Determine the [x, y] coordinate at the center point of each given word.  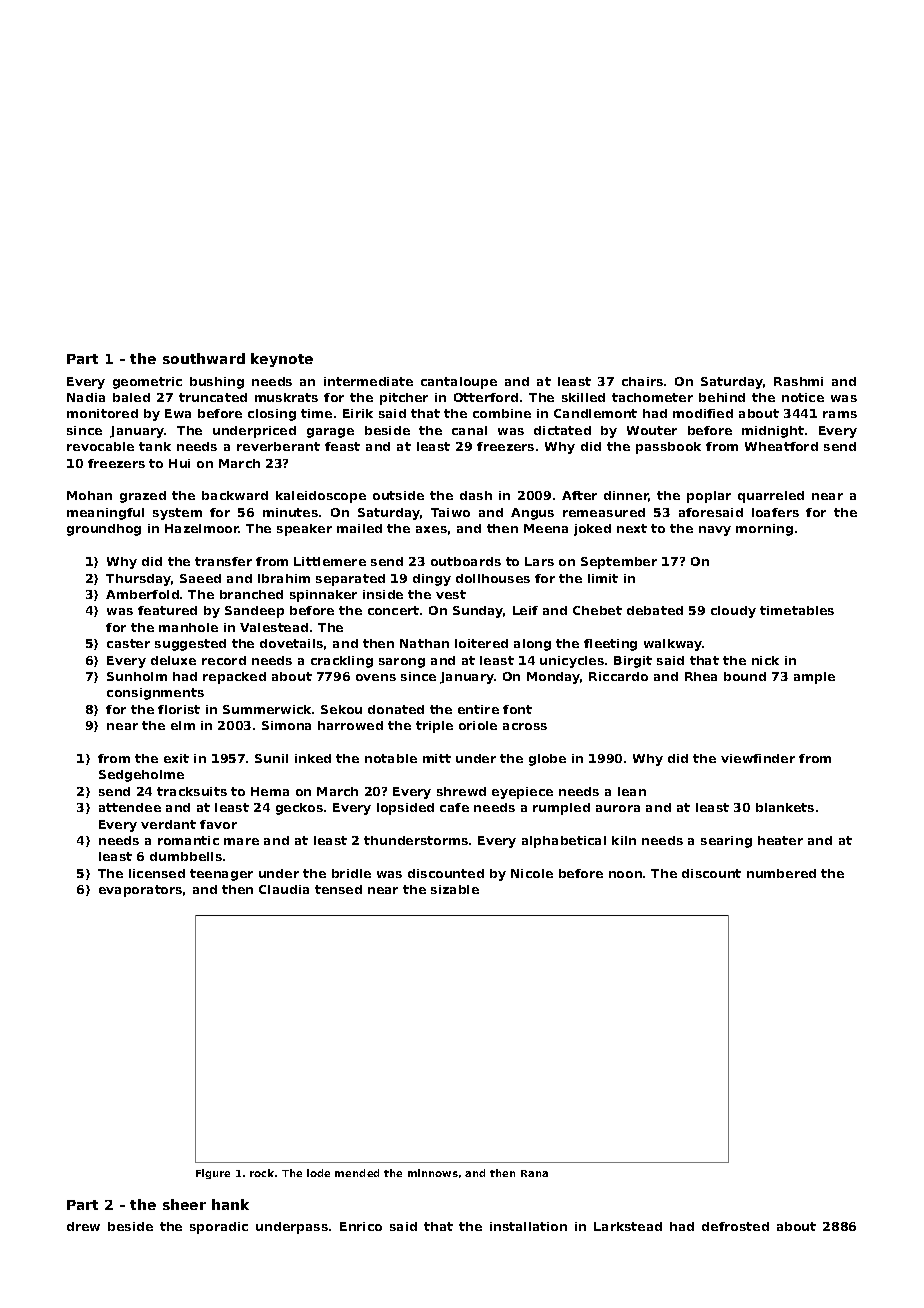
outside [398, 495]
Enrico [361, 1226]
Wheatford [781, 446]
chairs [642, 381]
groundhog [104, 530]
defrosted [735, 1226]
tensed [338, 889]
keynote [282, 360]
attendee [130, 807]
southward [204, 358]
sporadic [219, 1228]
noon [625, 874]
